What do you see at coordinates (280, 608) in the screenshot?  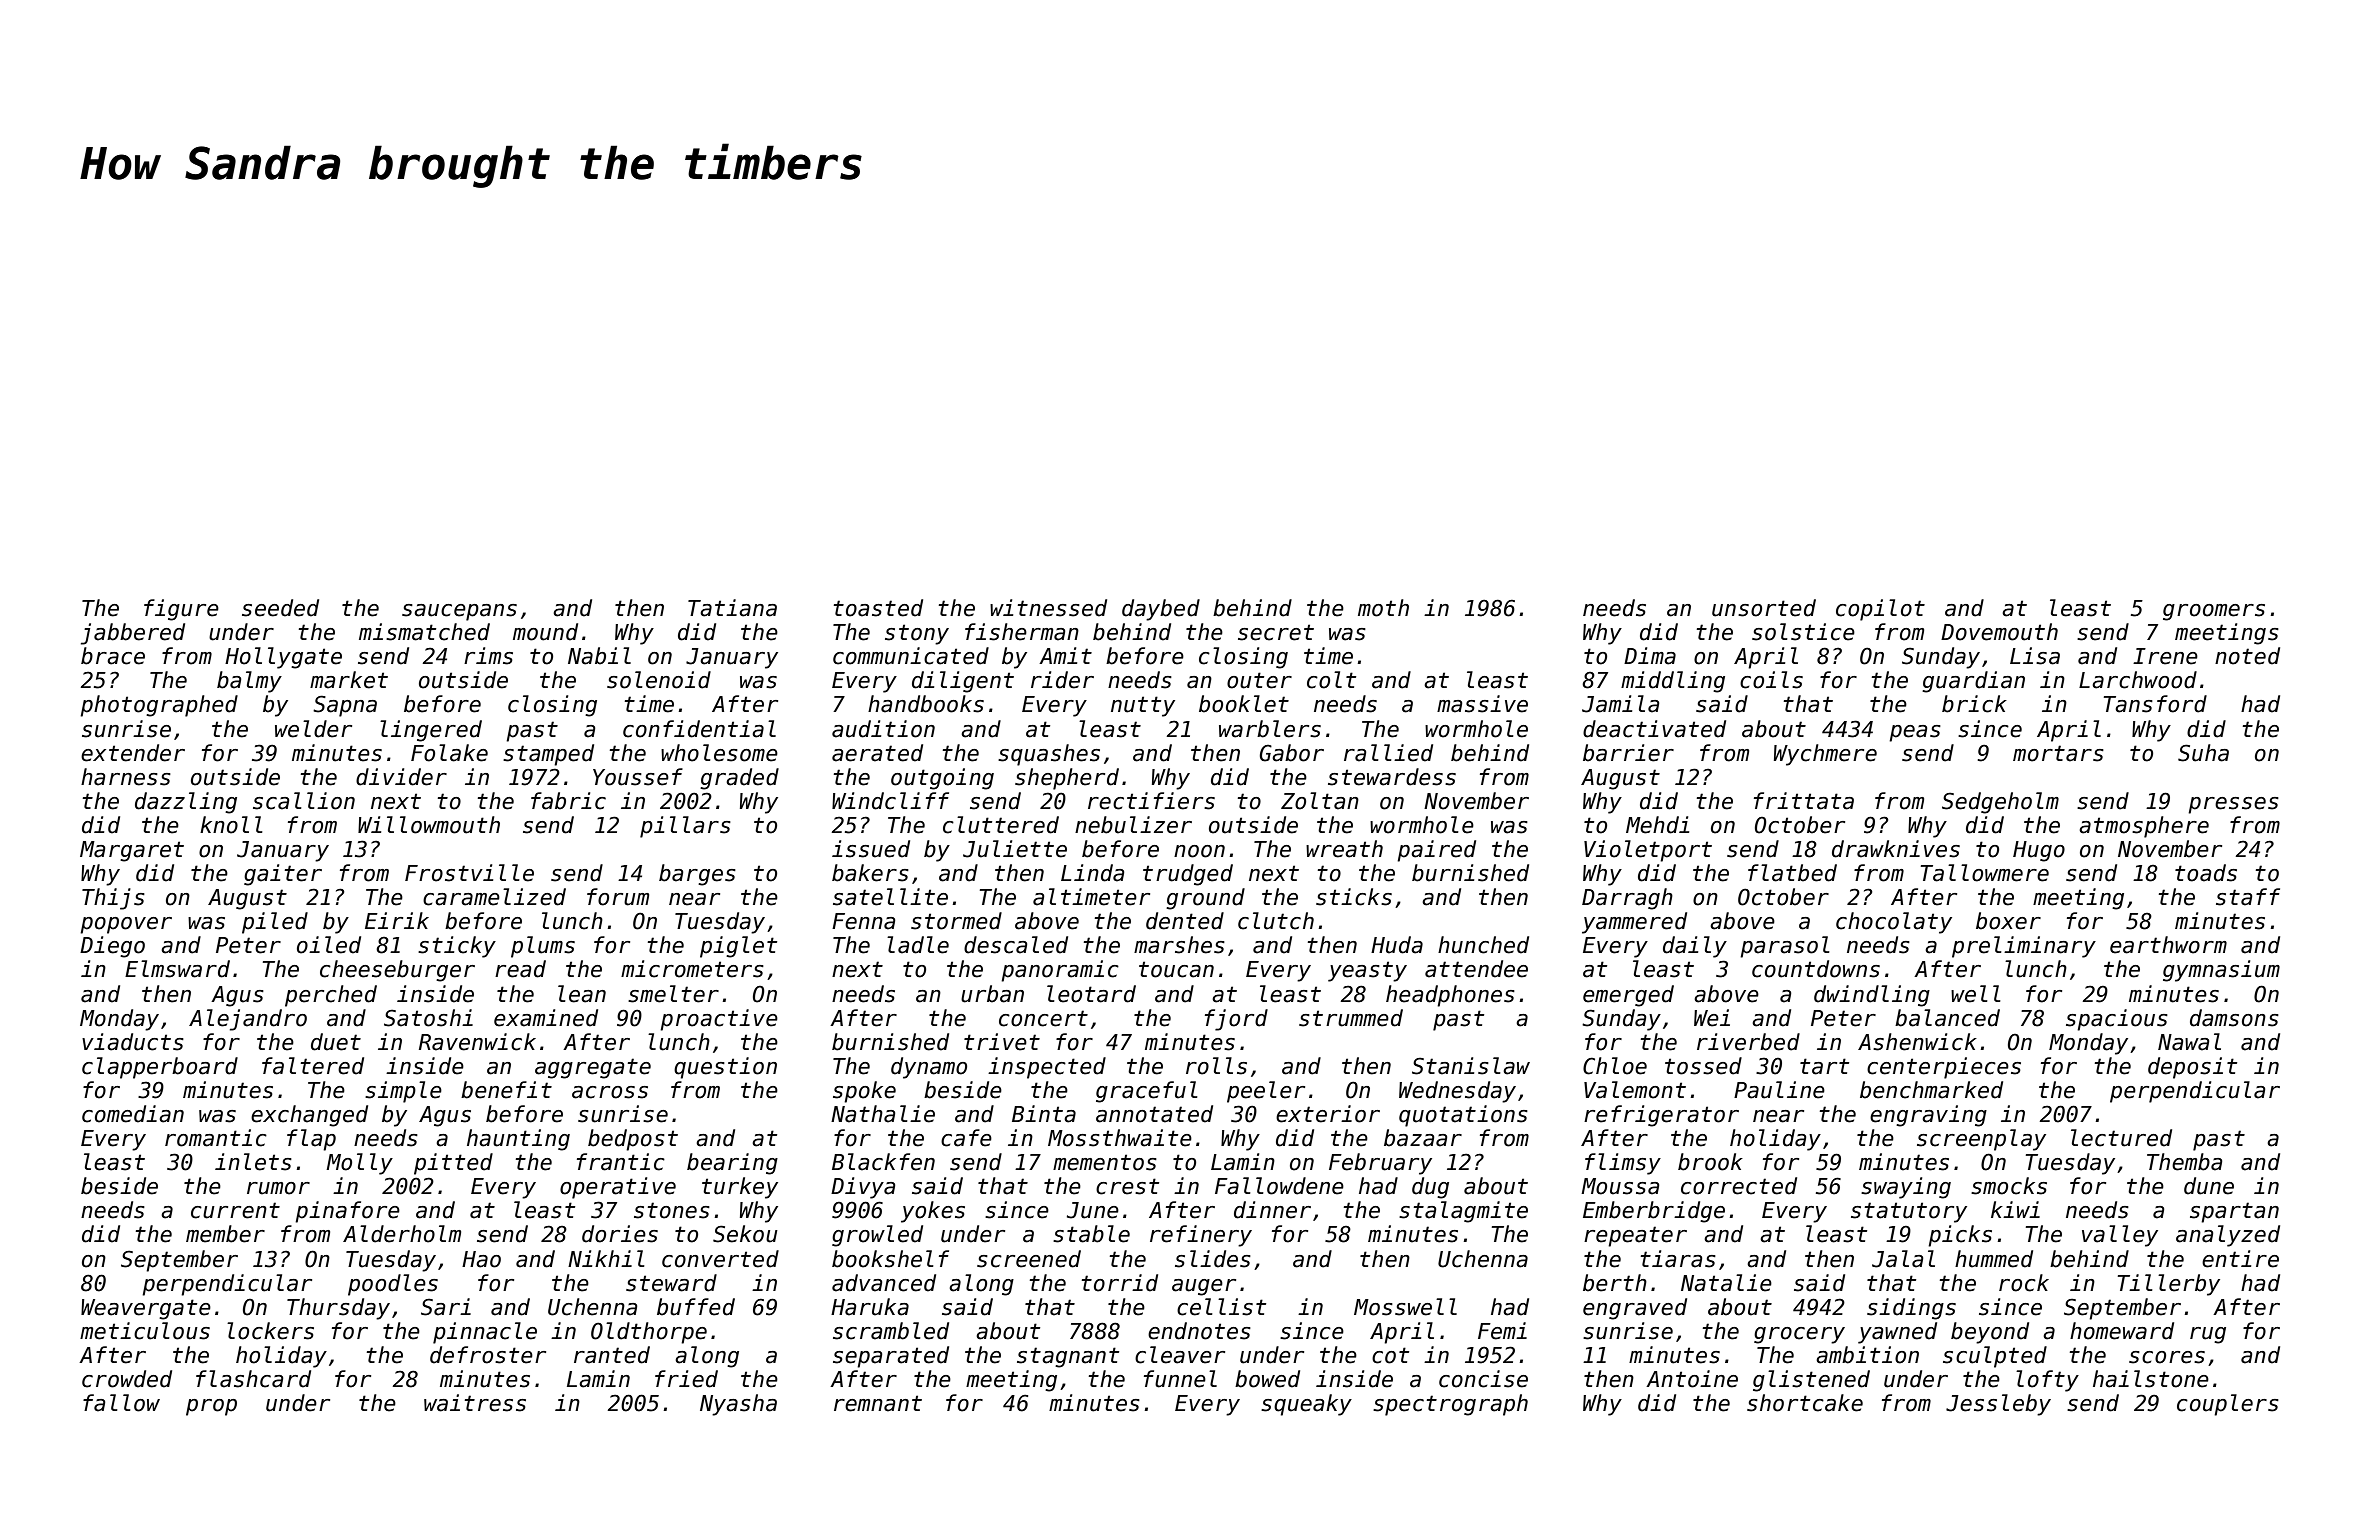 I see `seeded` at bounding box center [280, 608].
